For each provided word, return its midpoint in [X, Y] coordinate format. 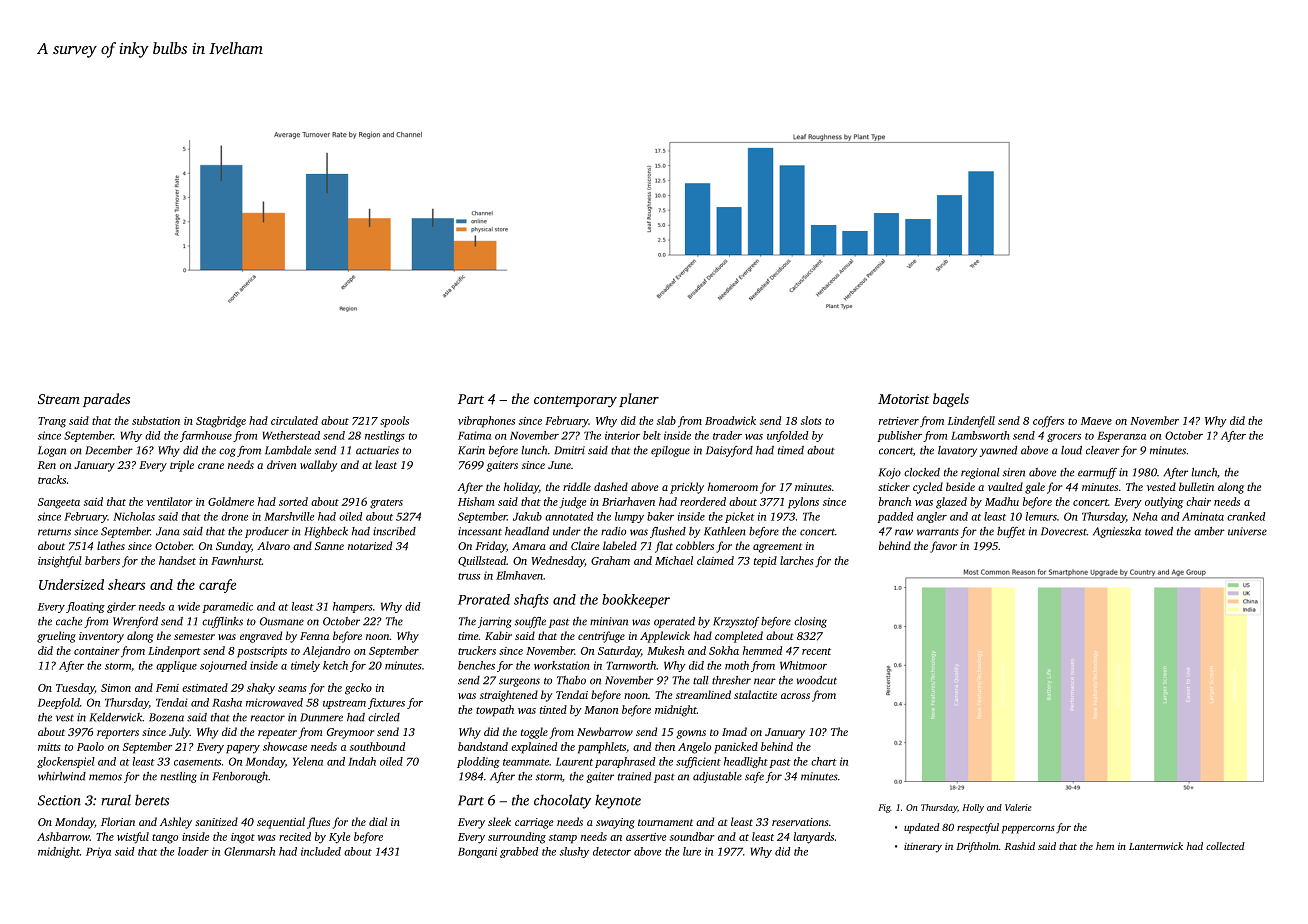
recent [816, 651]
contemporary [575, 401]
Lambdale [288, 450]
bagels [951, 400]
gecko [358, 689]
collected [1225, 846]
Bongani [477, 852]
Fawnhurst [236, 560]
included [321, 851]
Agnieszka [1117, 532]
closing [810, 622]
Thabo [571, 680]
